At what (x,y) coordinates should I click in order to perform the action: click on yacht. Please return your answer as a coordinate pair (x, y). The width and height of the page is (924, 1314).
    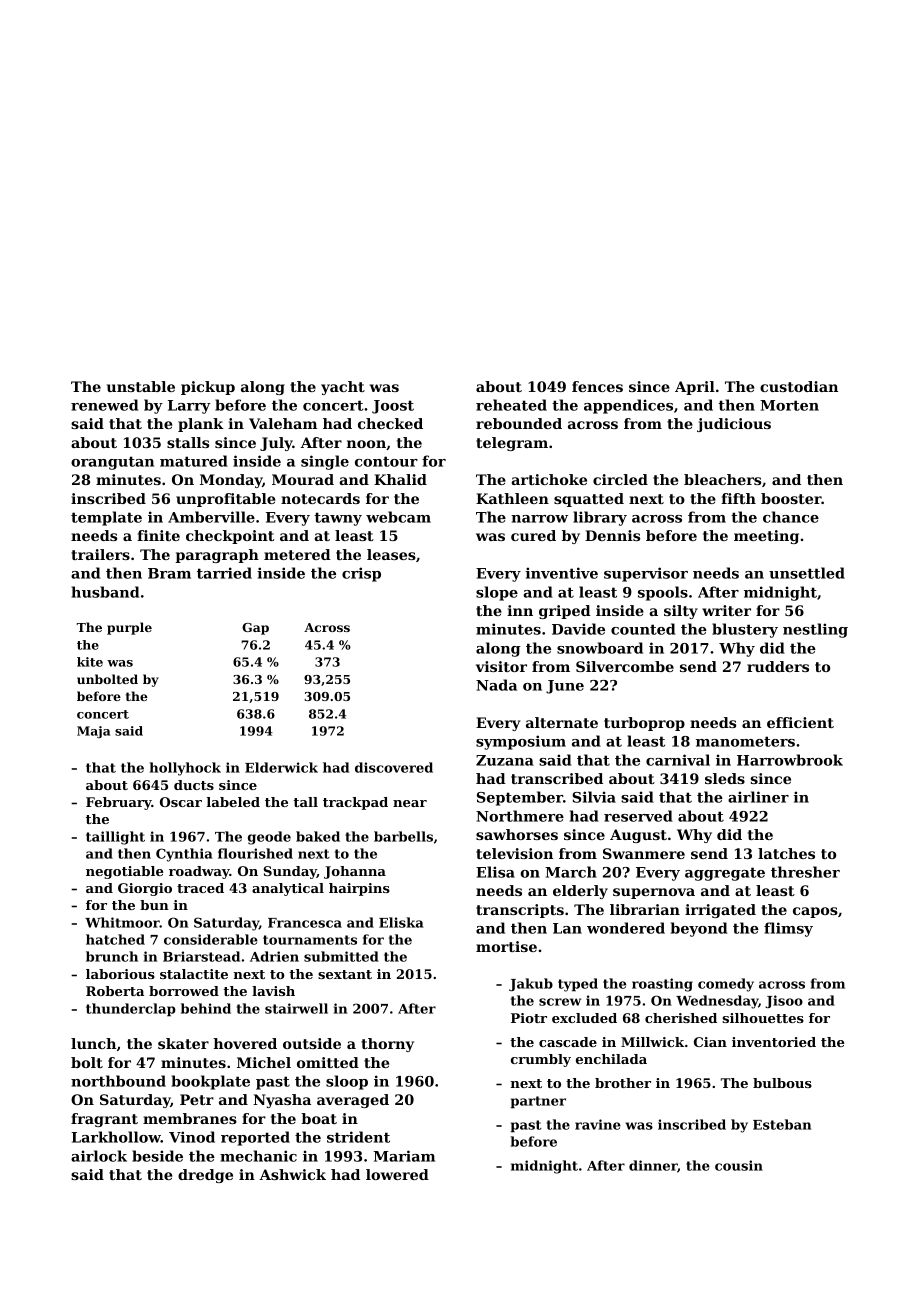
    Looking at the image, I should click on (343, 388).
